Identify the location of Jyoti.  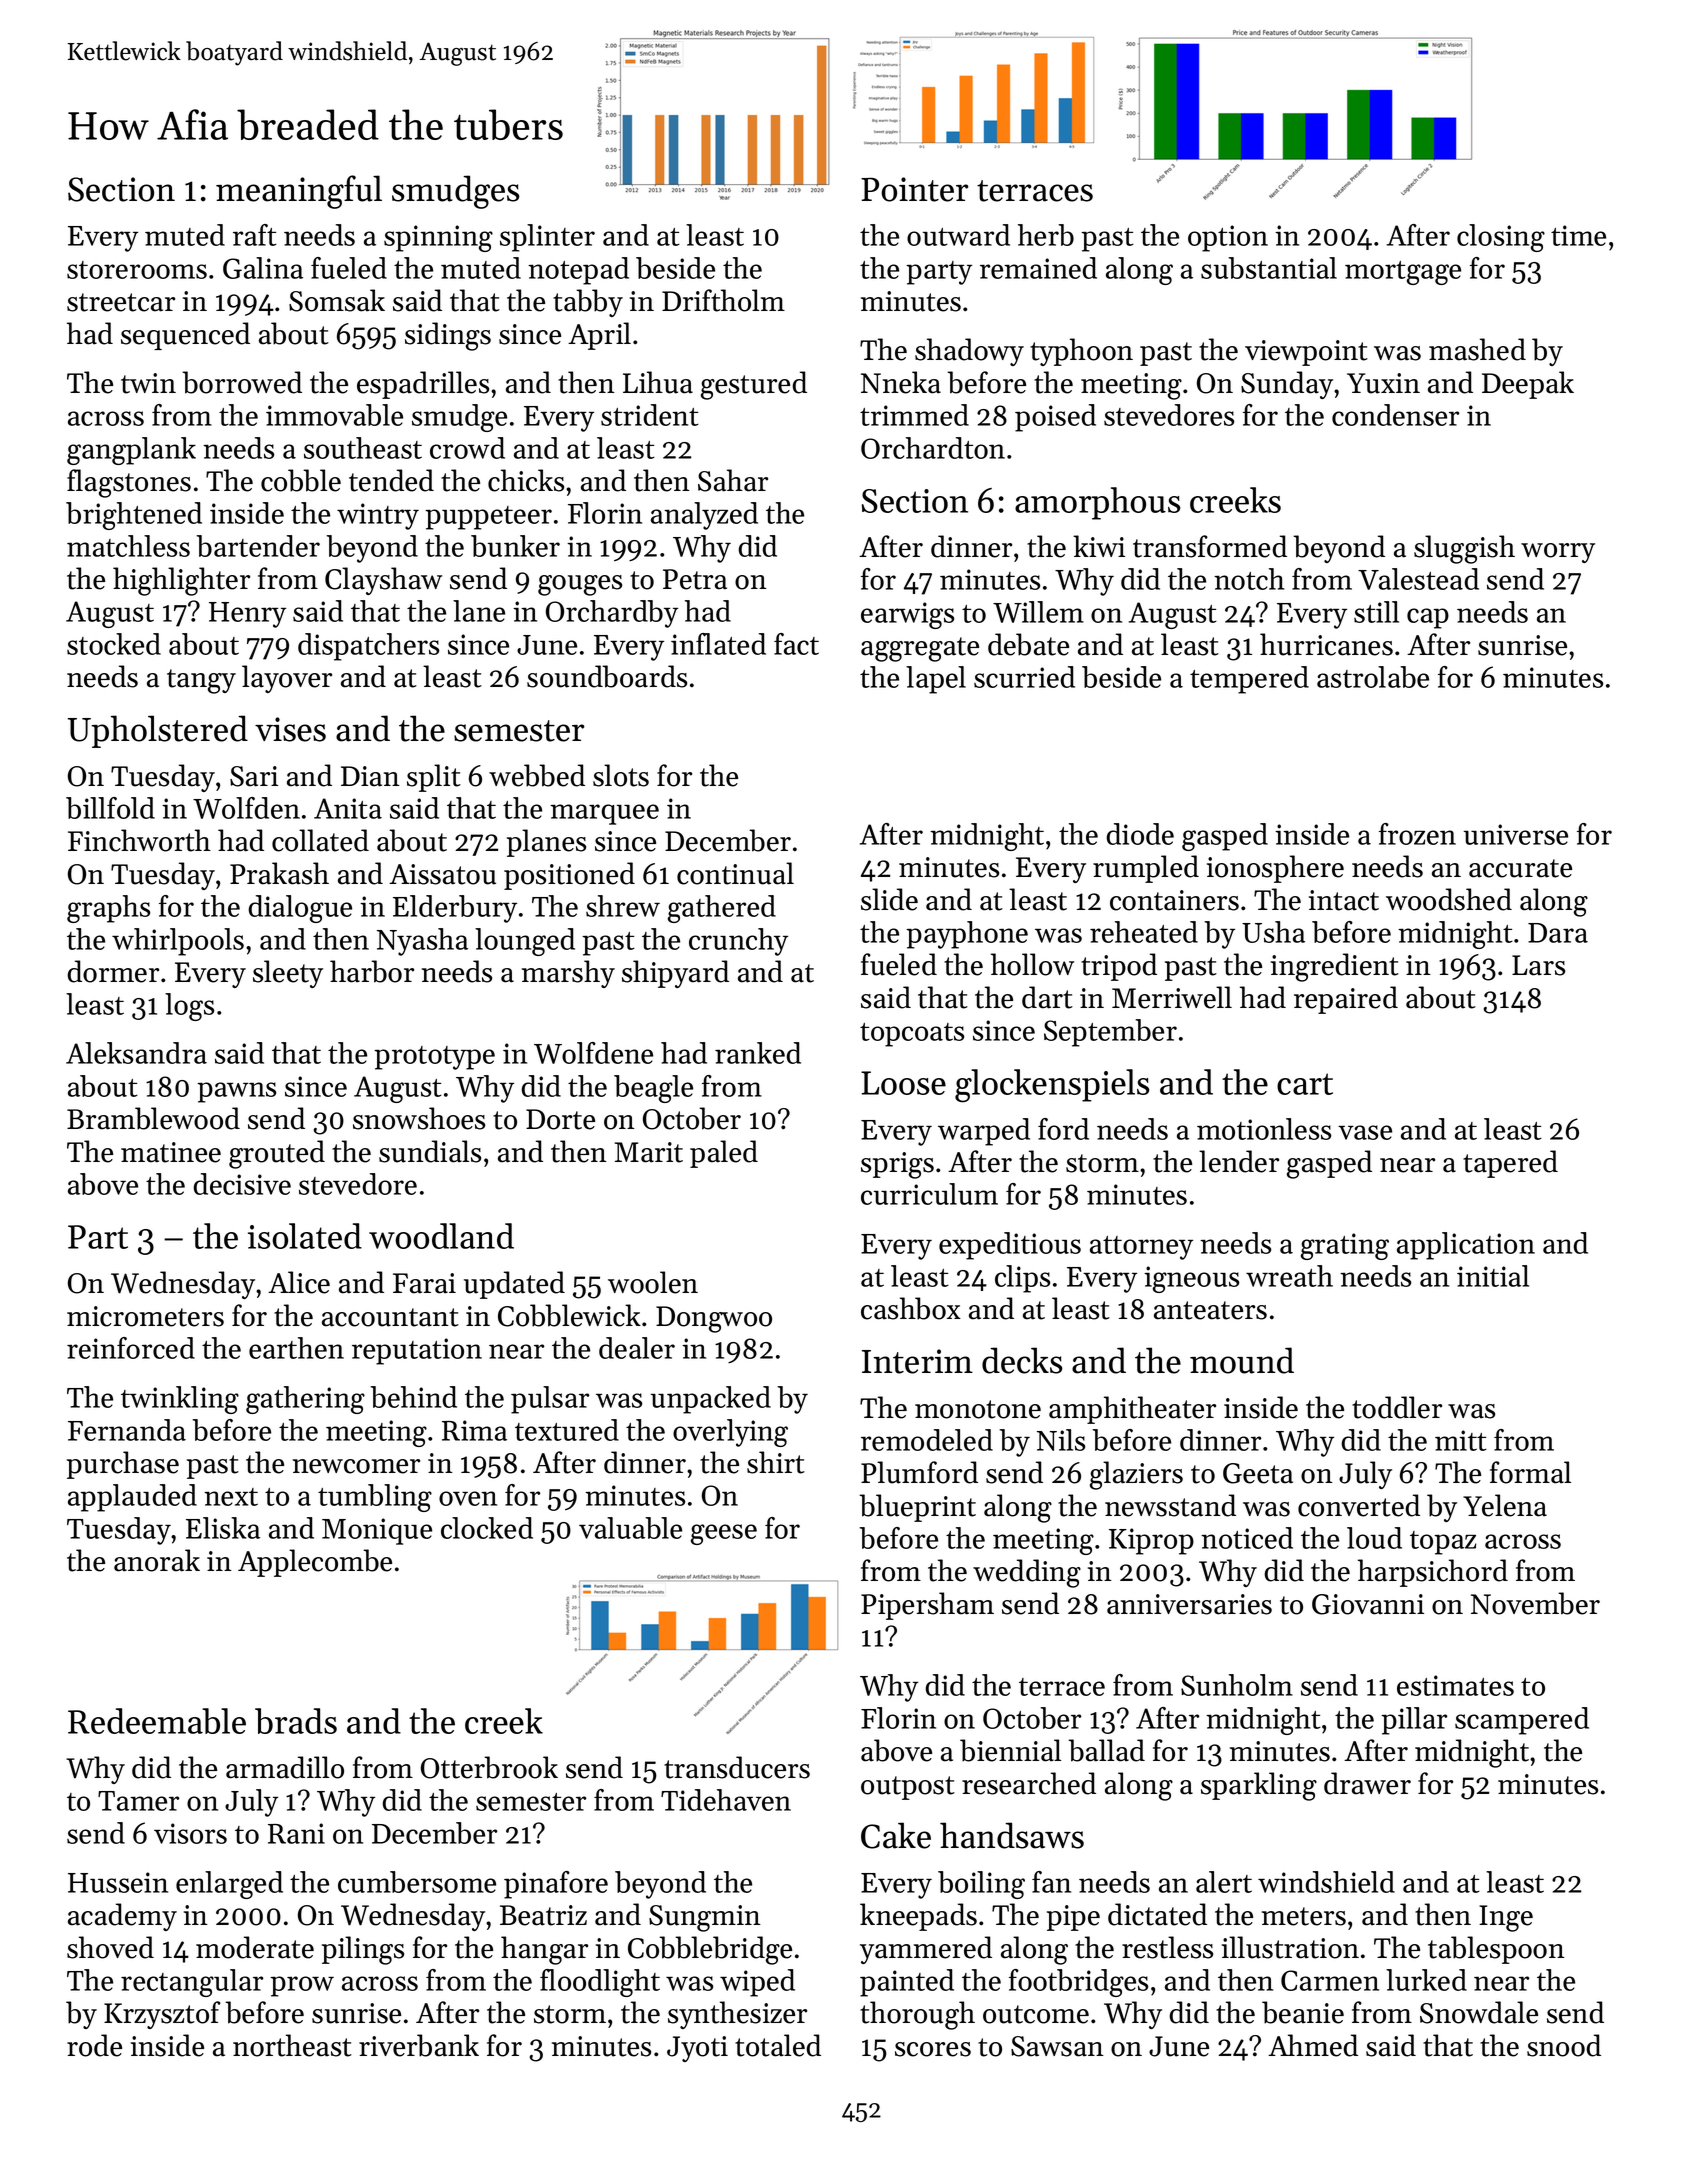
(697, 2049).
